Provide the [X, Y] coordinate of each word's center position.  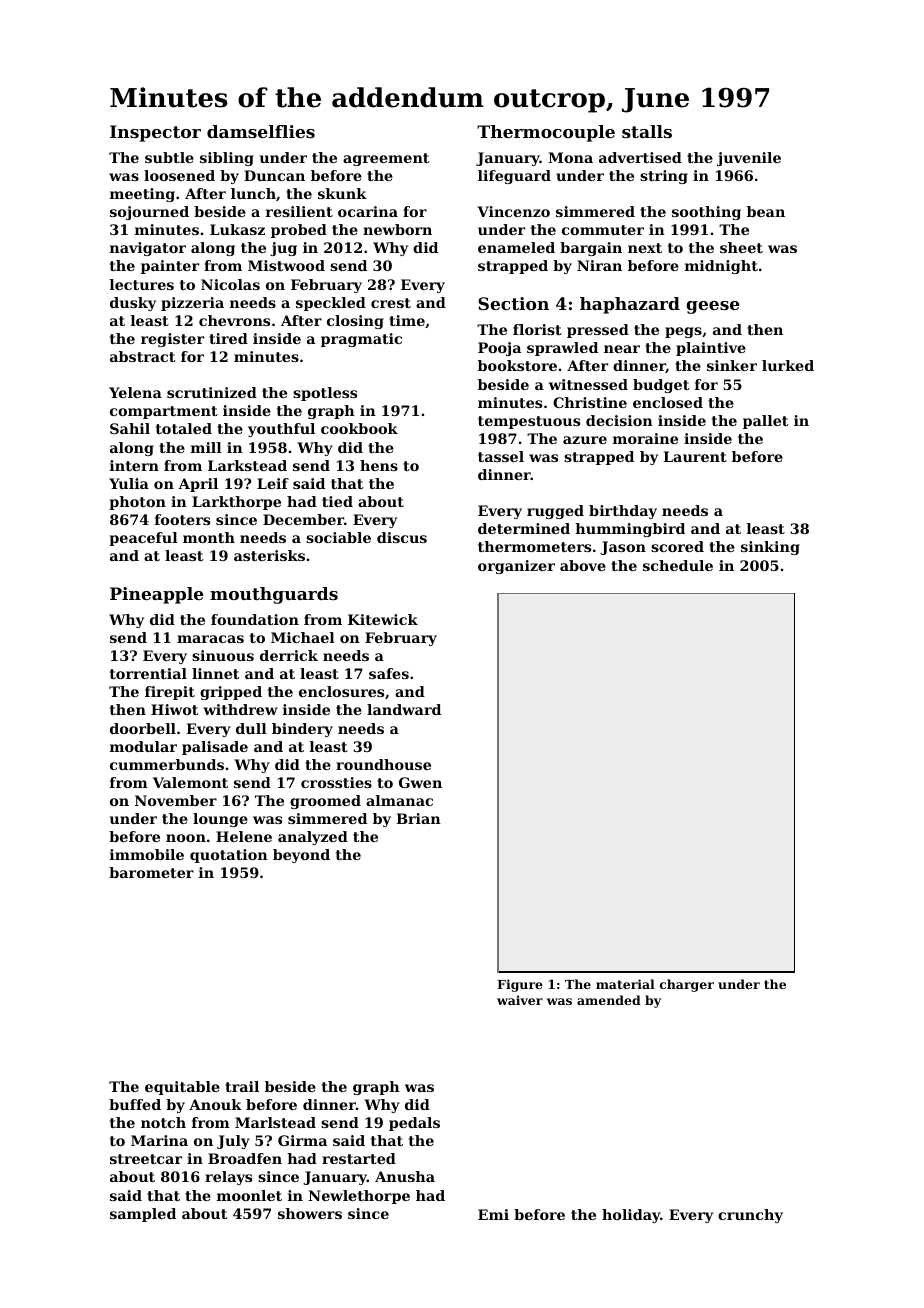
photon [137, 503]
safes [389, 673]
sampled [143, 1215]
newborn [397, 229]
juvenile [749, 159]
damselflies [261, 131]
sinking [770, 548]
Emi [493, 1214]
